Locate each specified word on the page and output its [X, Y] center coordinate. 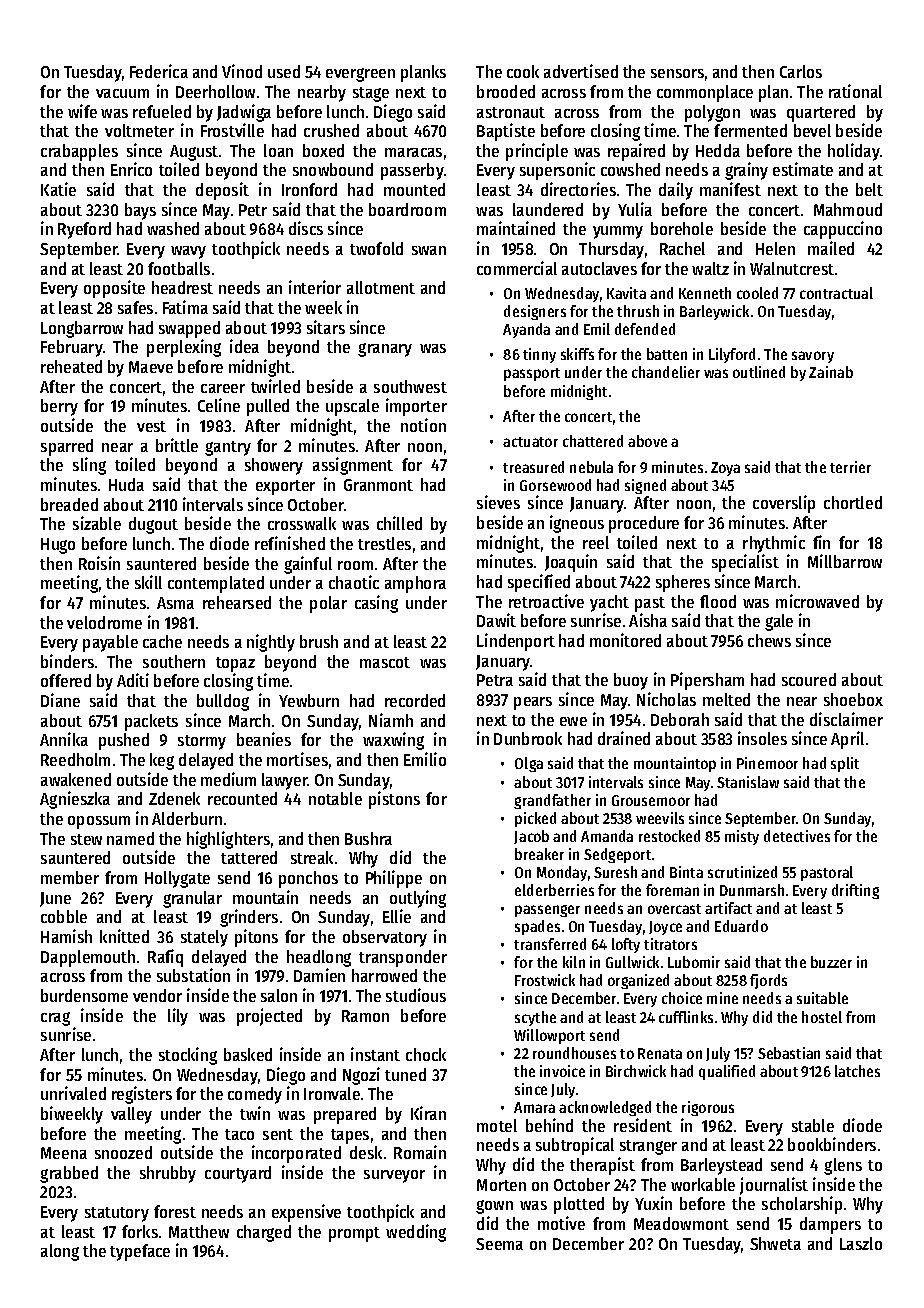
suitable [822, 998]
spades [537, 927]
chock [426, 1054]
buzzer [831, 962]
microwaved [817, 601]
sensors [677, 73]
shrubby [168, 1174]
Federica [159, 71]
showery [274, 466]
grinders [249, 918]
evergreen [360, 75]
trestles [384, 543]
